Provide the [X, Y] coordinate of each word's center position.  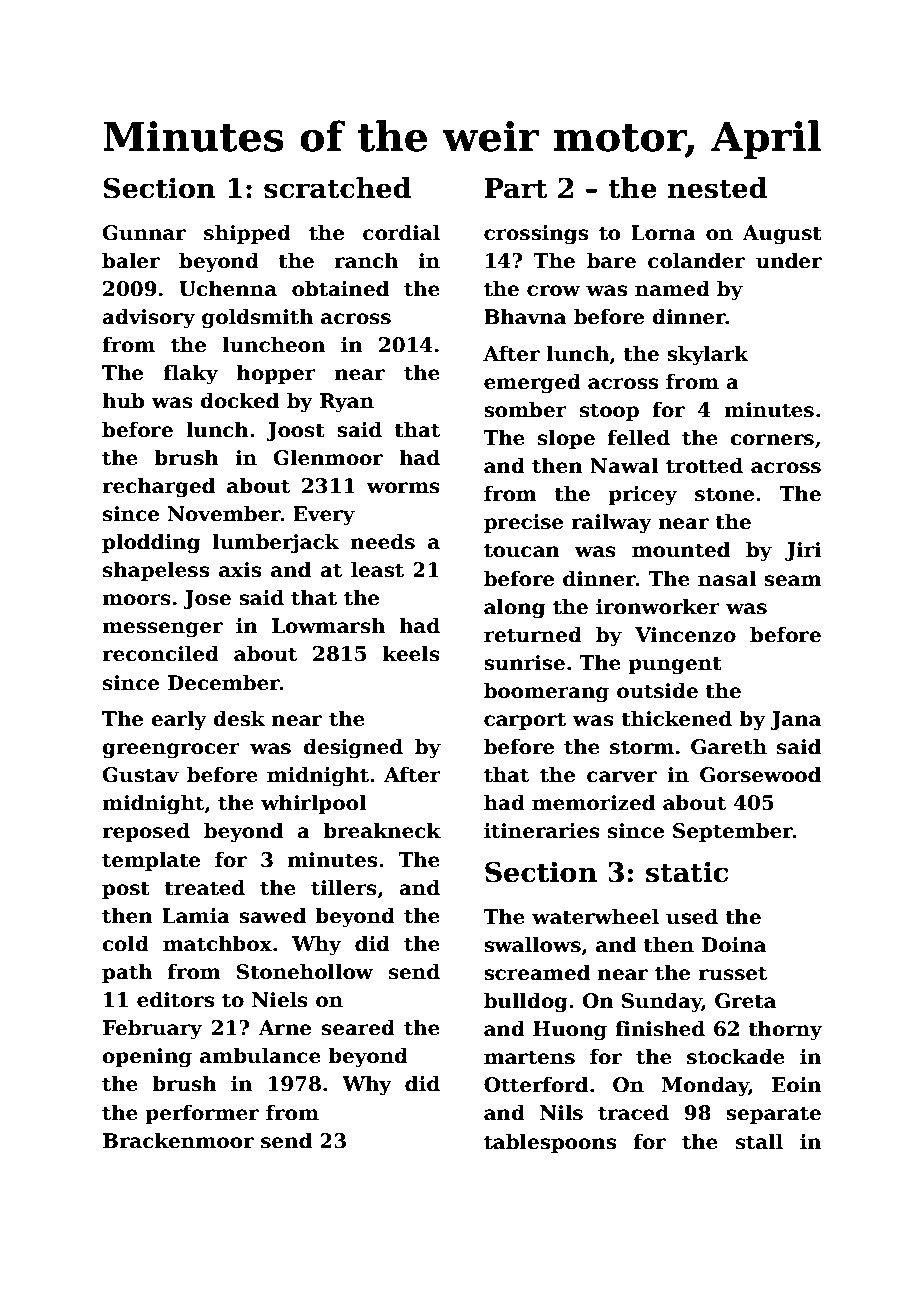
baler [131, 260]
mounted [681, 549]
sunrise [524, 663]
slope [566, 439]
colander [696, 260]
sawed [272, 915]
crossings [536, 235]
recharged [158, 487]
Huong [570, 1031]
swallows [532, 944]
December [224, 682]
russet [732, 973]
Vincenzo [685, 635]
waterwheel [595, 916]
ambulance [260, 1055]
